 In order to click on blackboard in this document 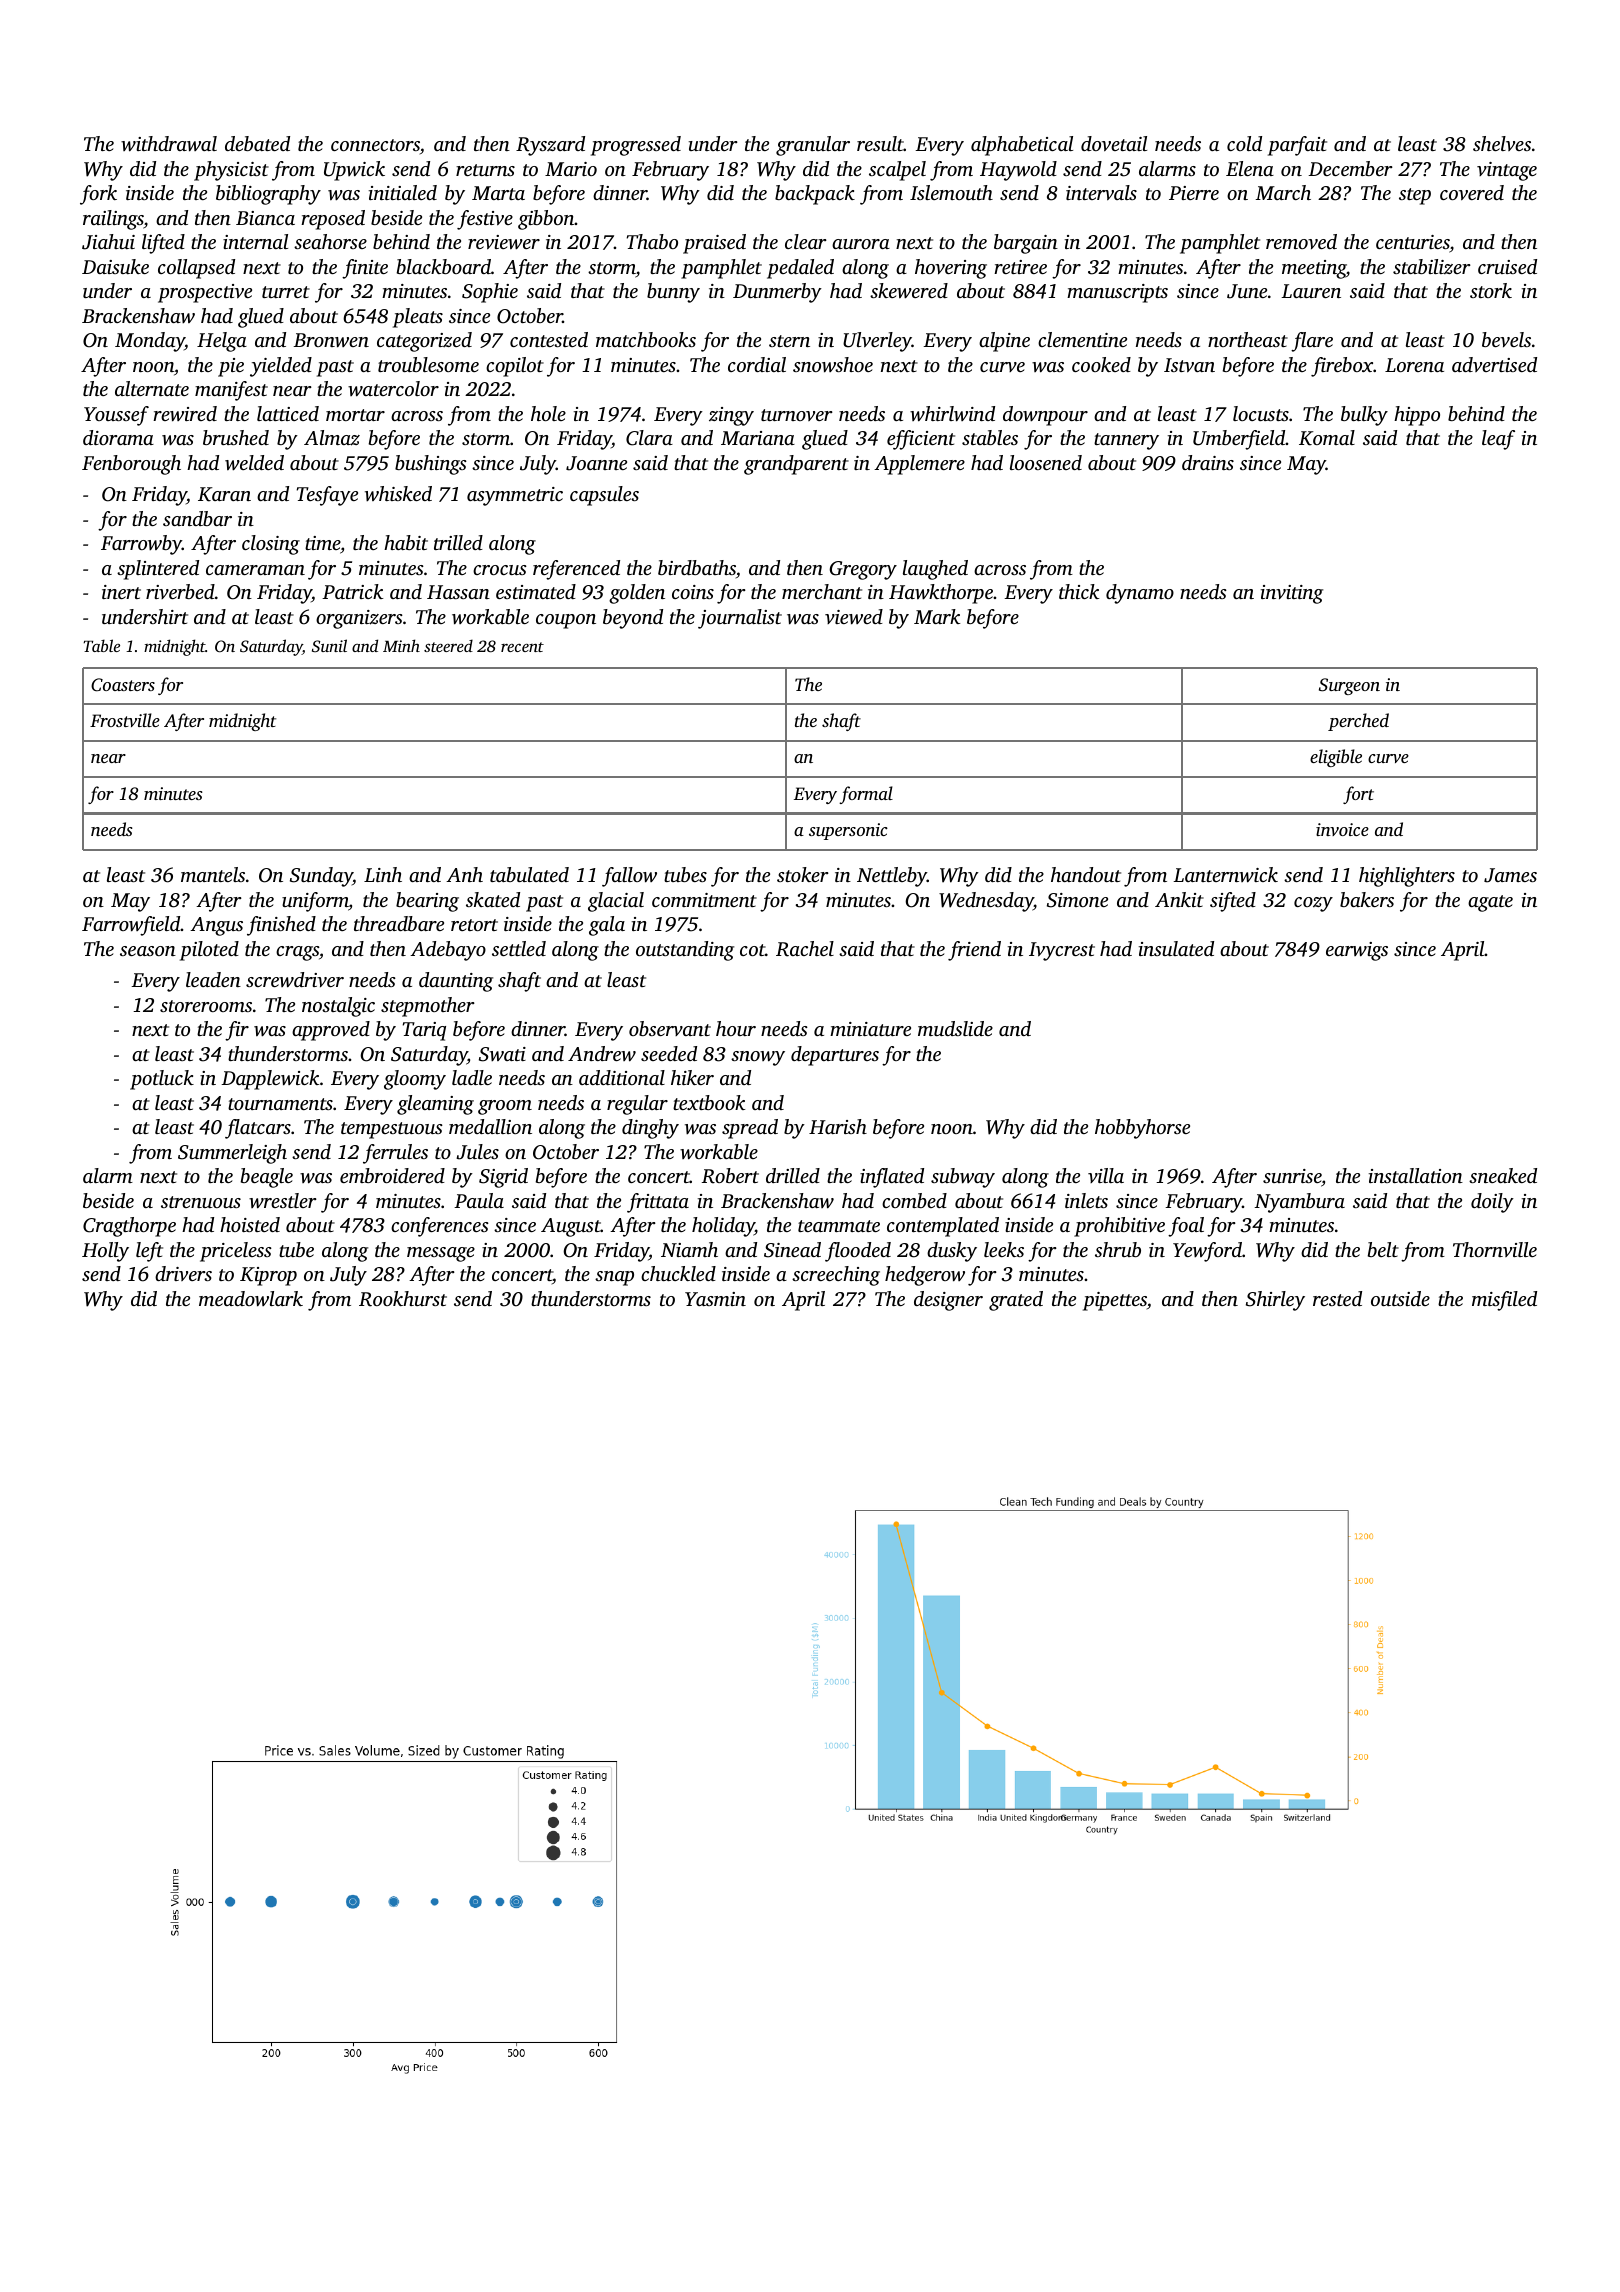, I will do `click(444, 266)`.
